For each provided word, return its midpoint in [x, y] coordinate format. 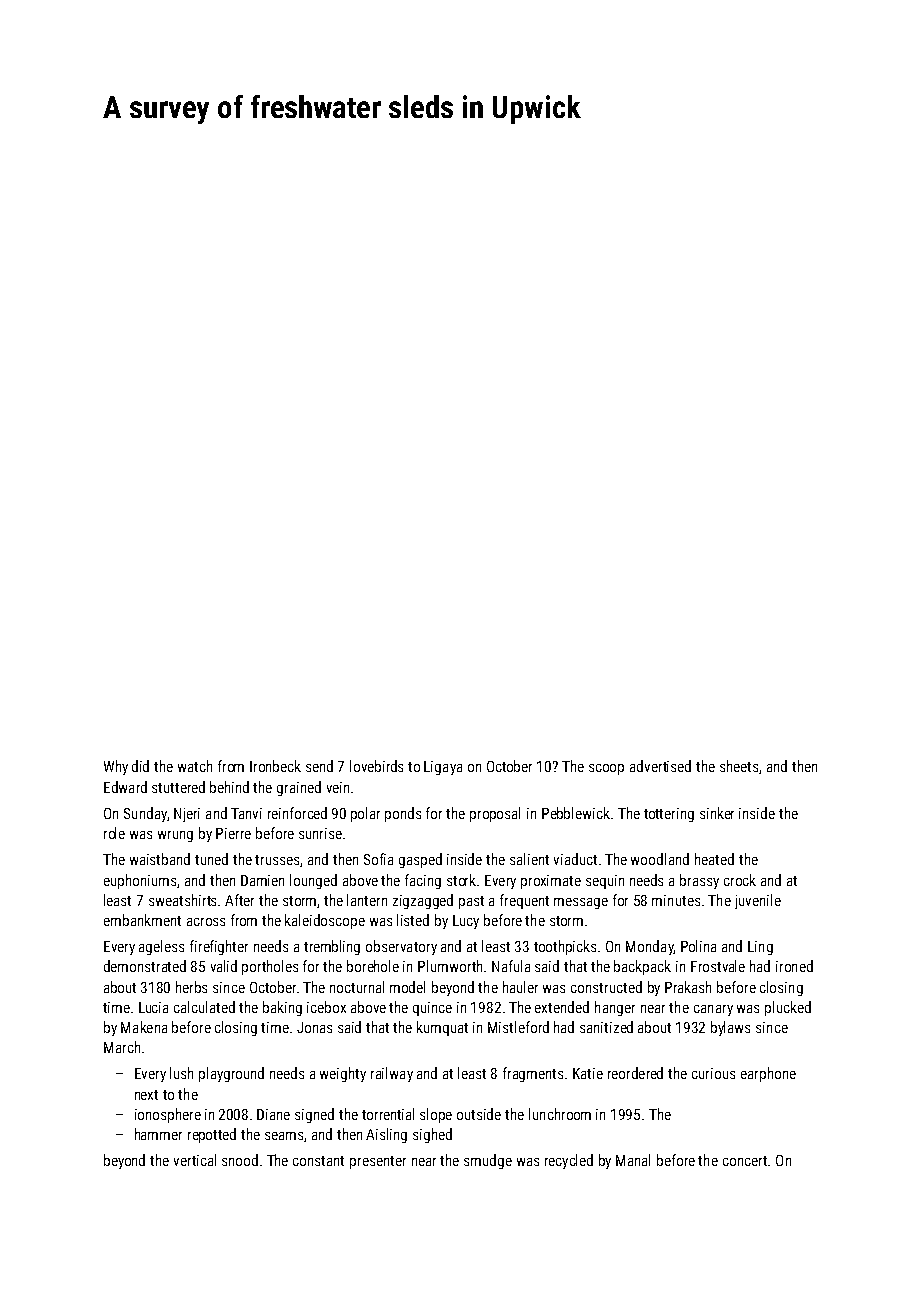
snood [240, 1160]
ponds [403, 814]
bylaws [730, 1028]
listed [413, 920]
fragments [533, 1074]
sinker [717, 813]
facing [423, 881]
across [206, 922]
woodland [660, 859]
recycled [569, 1161]
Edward [125, 787]
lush [181, 1073]
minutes [676, 900]
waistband [160, 859]
